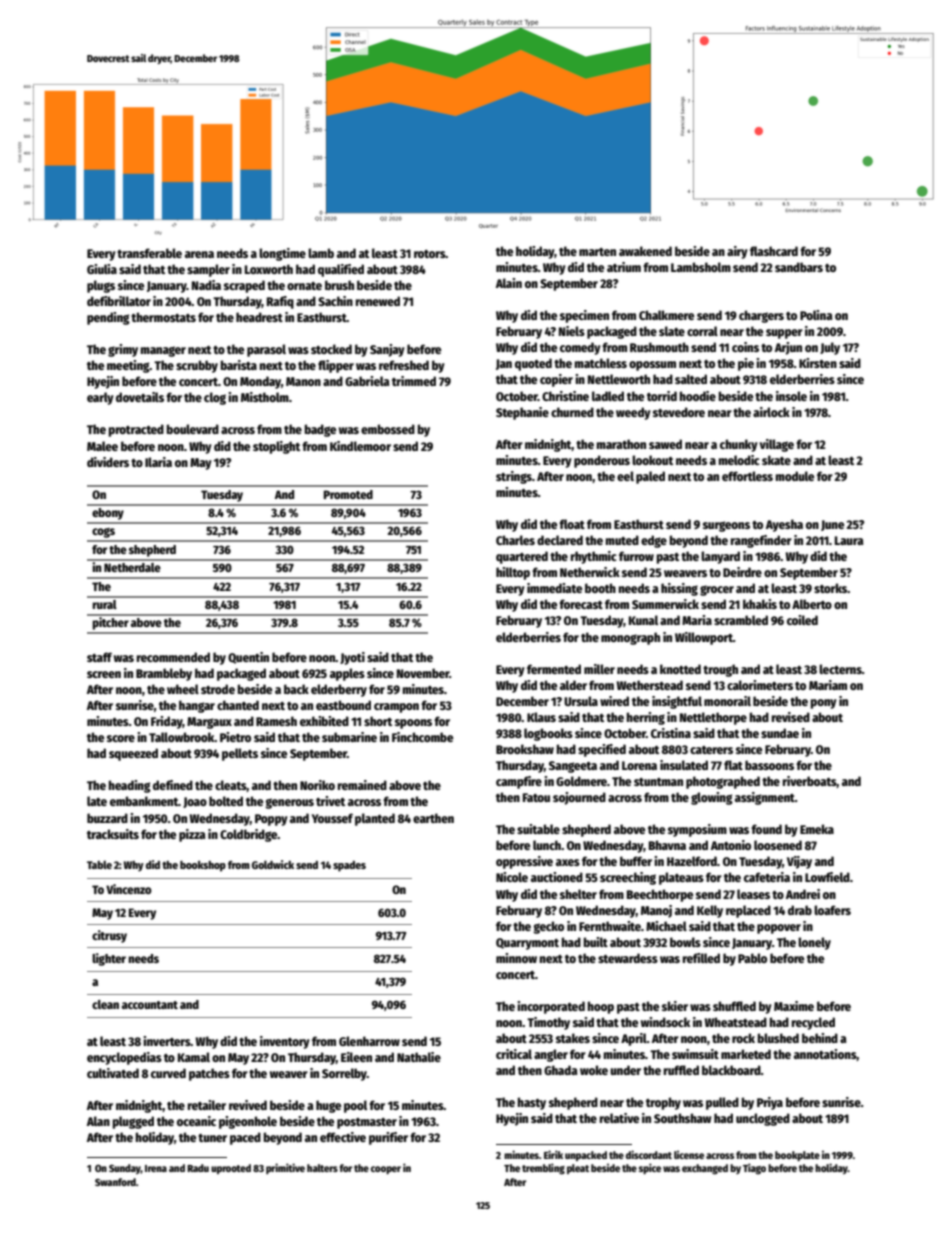 This image has width=952, height=1233. I want to click on Eirik, so click(553, 1154).
